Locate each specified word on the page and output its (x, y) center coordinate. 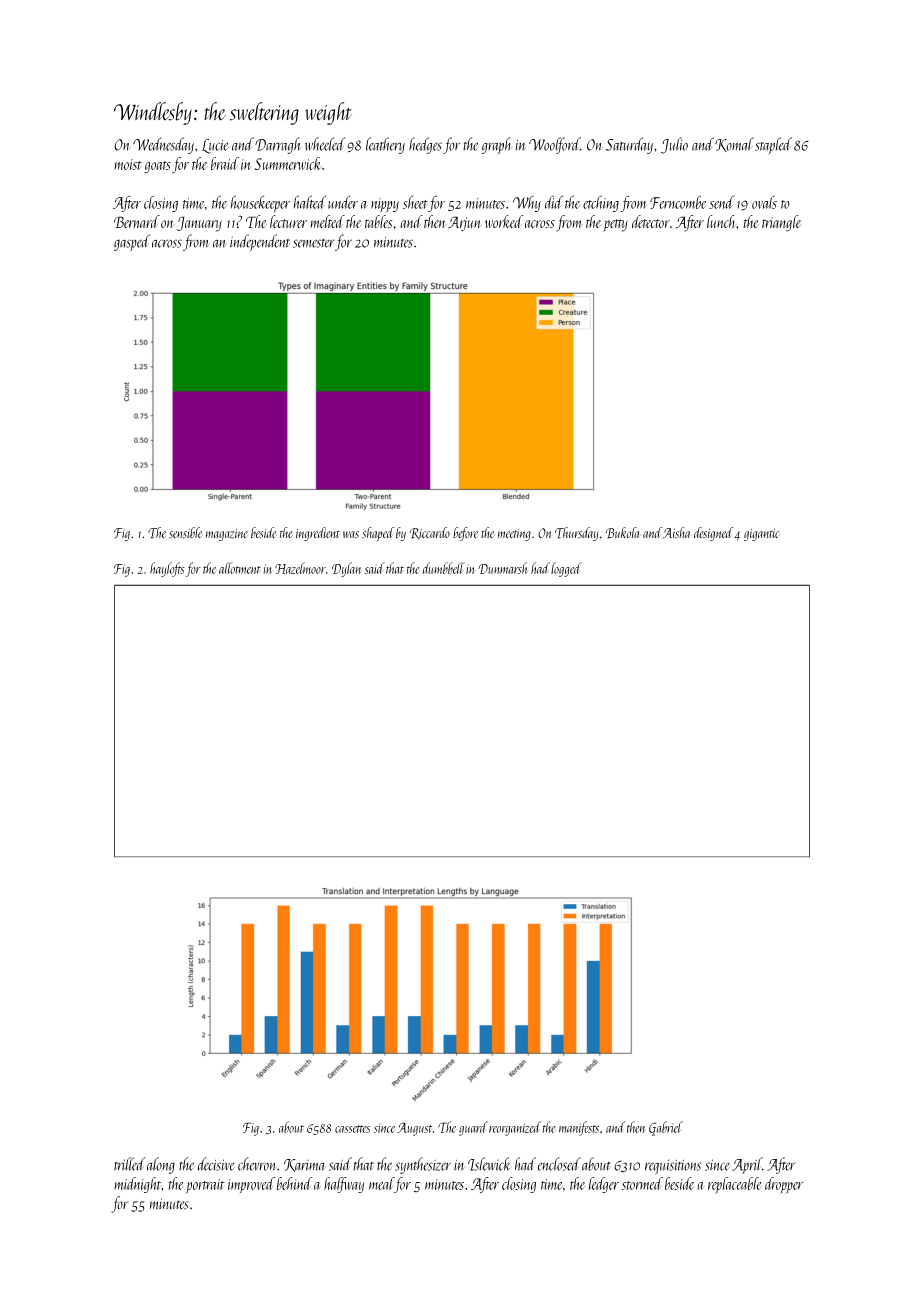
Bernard (137, 221)
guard (473, 1128)
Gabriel (666, 1128)
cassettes (353, 1129)
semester (314, 243)
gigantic (762, 535)
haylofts (167, 569)
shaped (378, 534)
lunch (722, 221)
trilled (130, 1164)
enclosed (559, 1164)
